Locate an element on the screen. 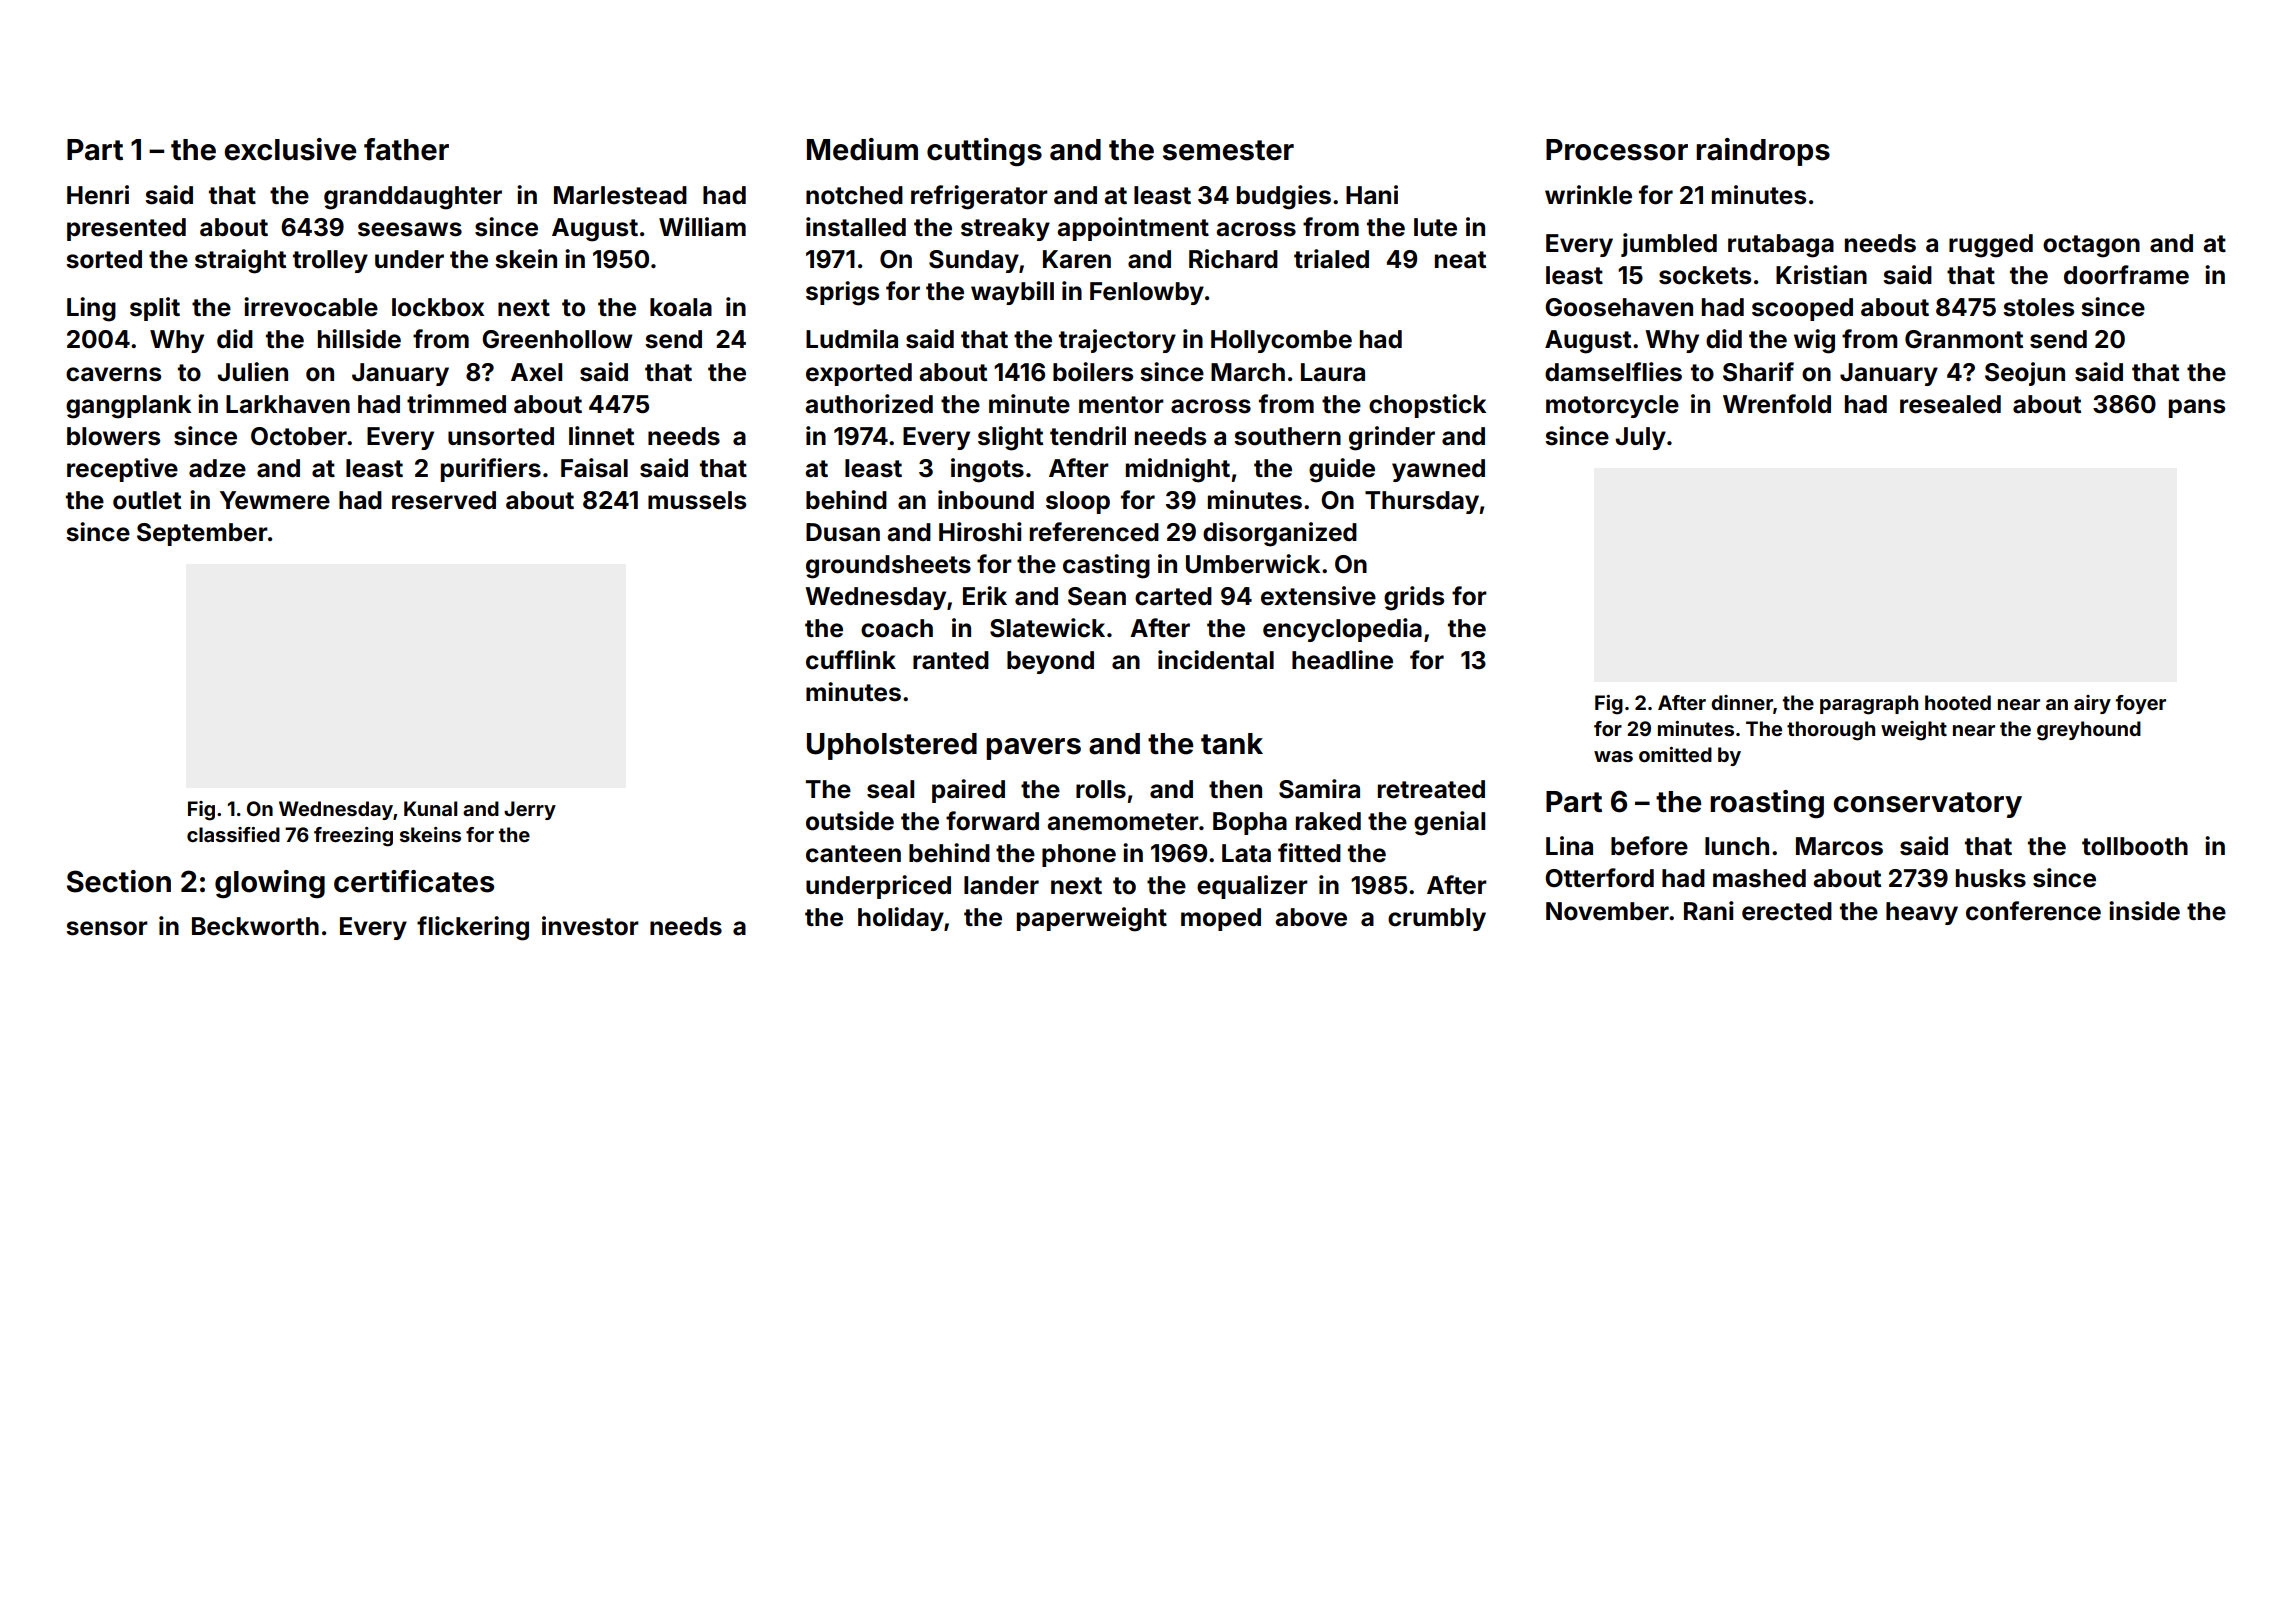 This screenshot has width=2292, height=1620. trolley is located at coordinates (330, 261).
